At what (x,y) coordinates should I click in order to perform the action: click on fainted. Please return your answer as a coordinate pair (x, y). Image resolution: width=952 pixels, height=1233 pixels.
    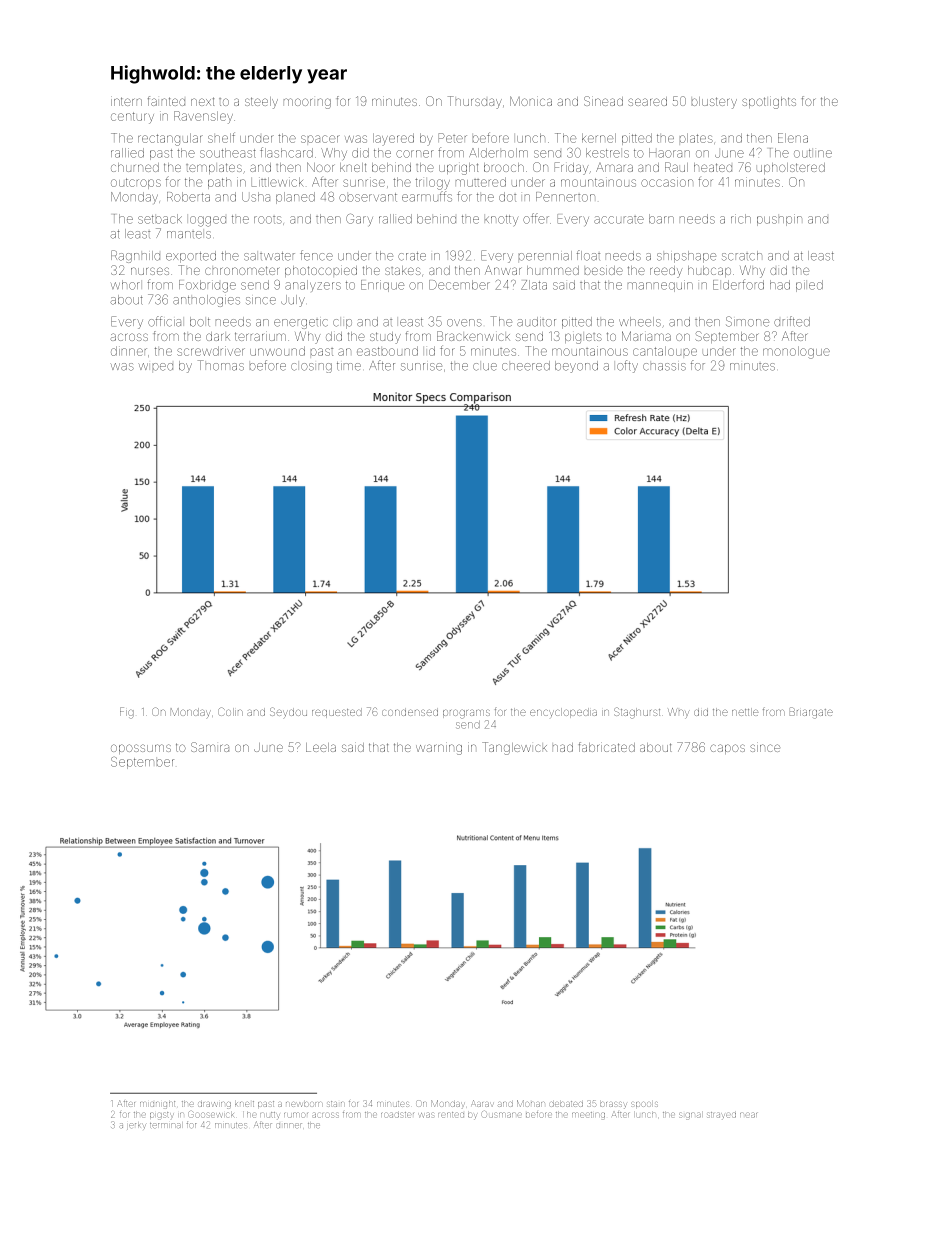
    Looking at the image, I should click on (166, 101).
